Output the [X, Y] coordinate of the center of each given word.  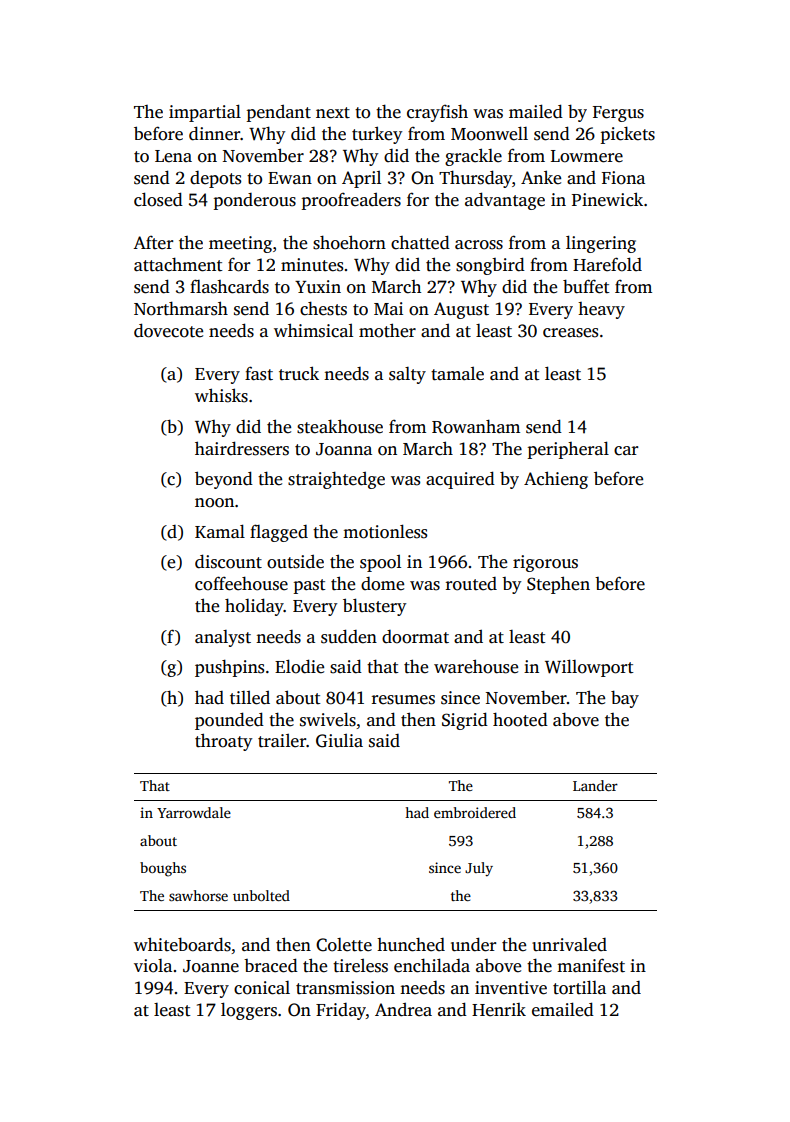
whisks [221, 395]
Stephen [558, 585]
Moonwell [489, 133]
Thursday [475, 179]
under [473, 944]
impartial [205, 113]
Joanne [211, 966]
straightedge [336, 480]
